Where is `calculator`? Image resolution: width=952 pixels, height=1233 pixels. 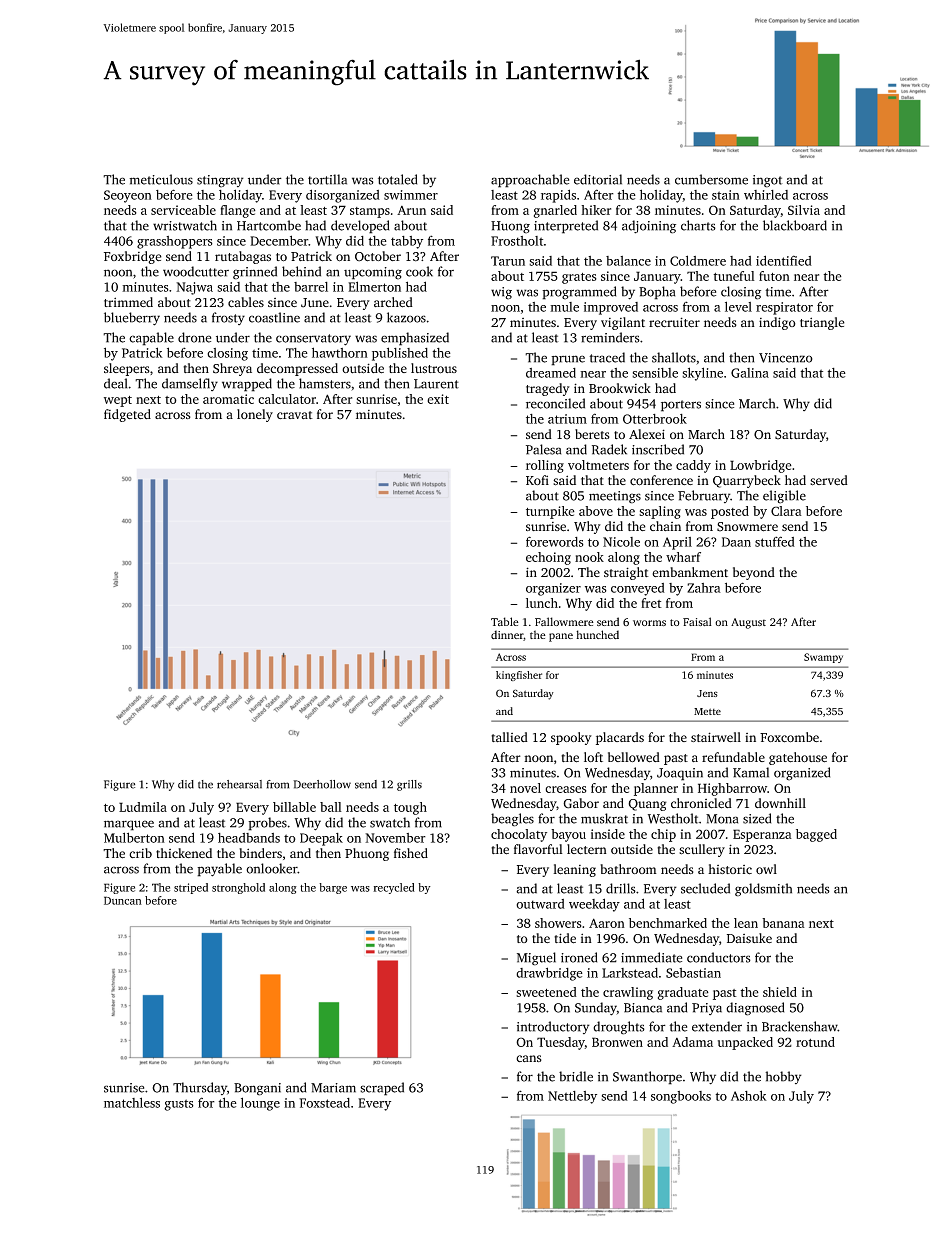 calculator is located at coordinates (287, 399).
